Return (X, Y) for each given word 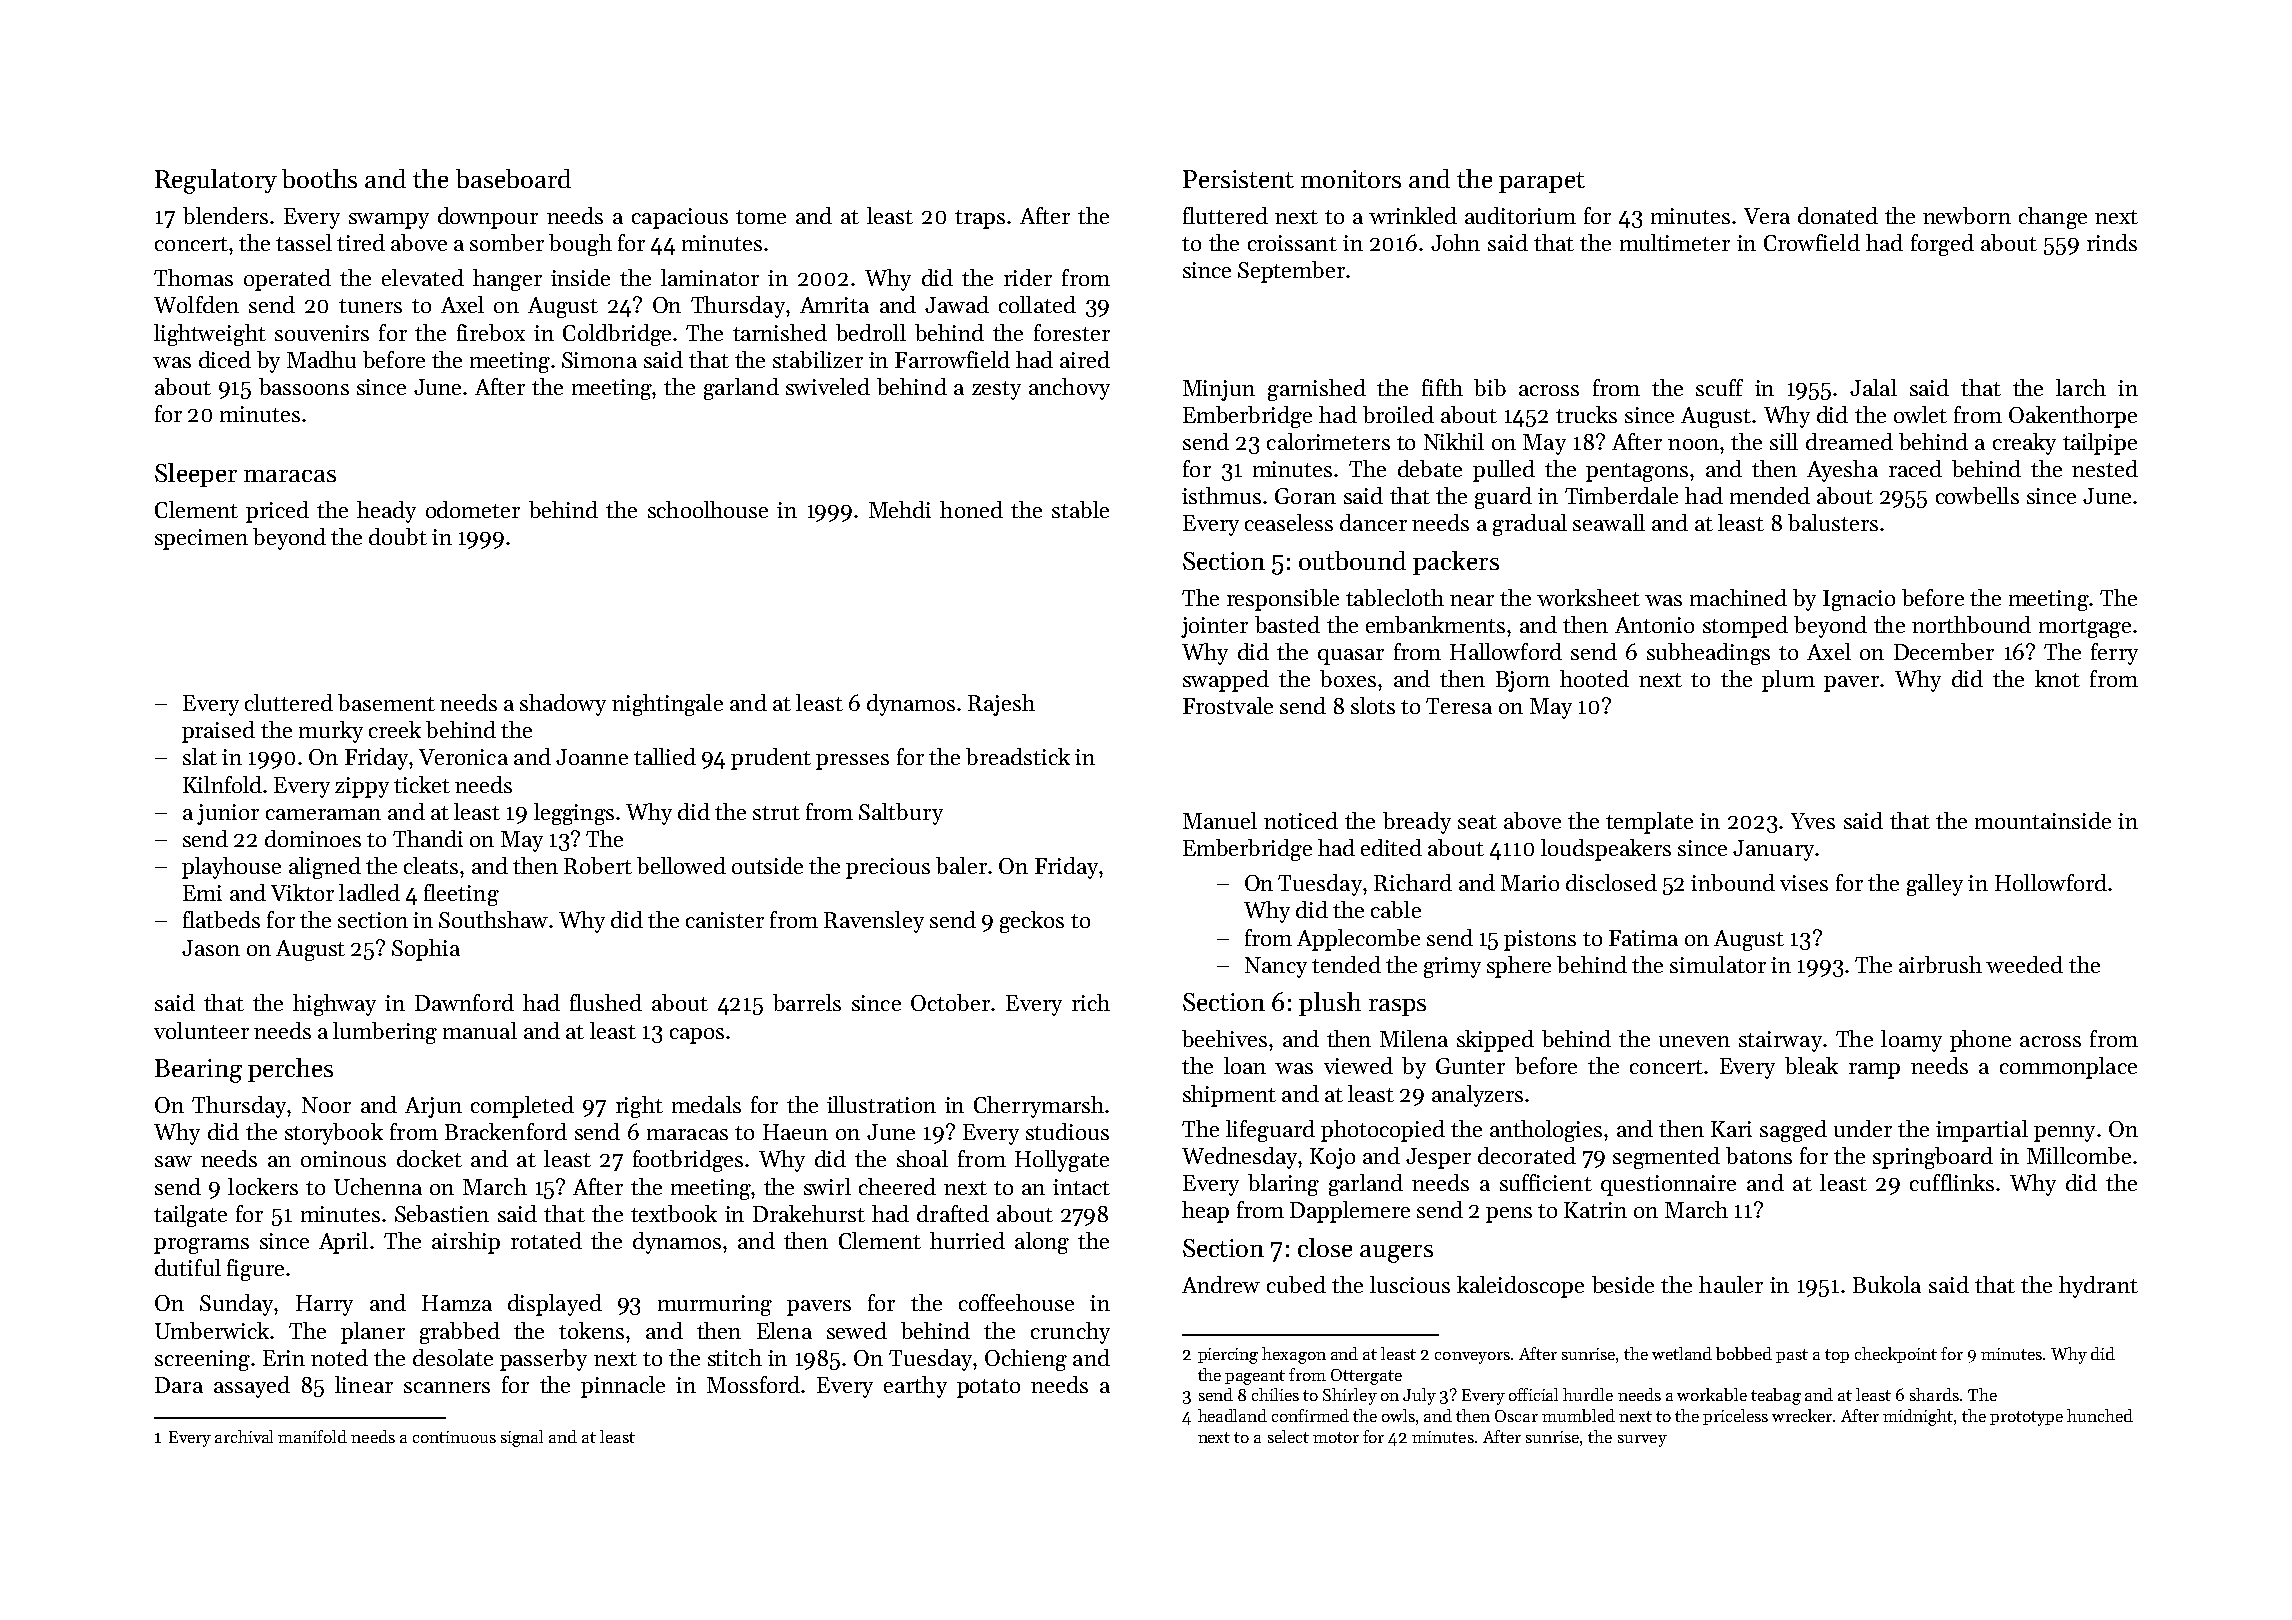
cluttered (289, 702)
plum (1788, 681)
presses (852, 762)
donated (1838, 215)
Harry (324, 1305)
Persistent (1238, 179)
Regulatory (216, 181)
